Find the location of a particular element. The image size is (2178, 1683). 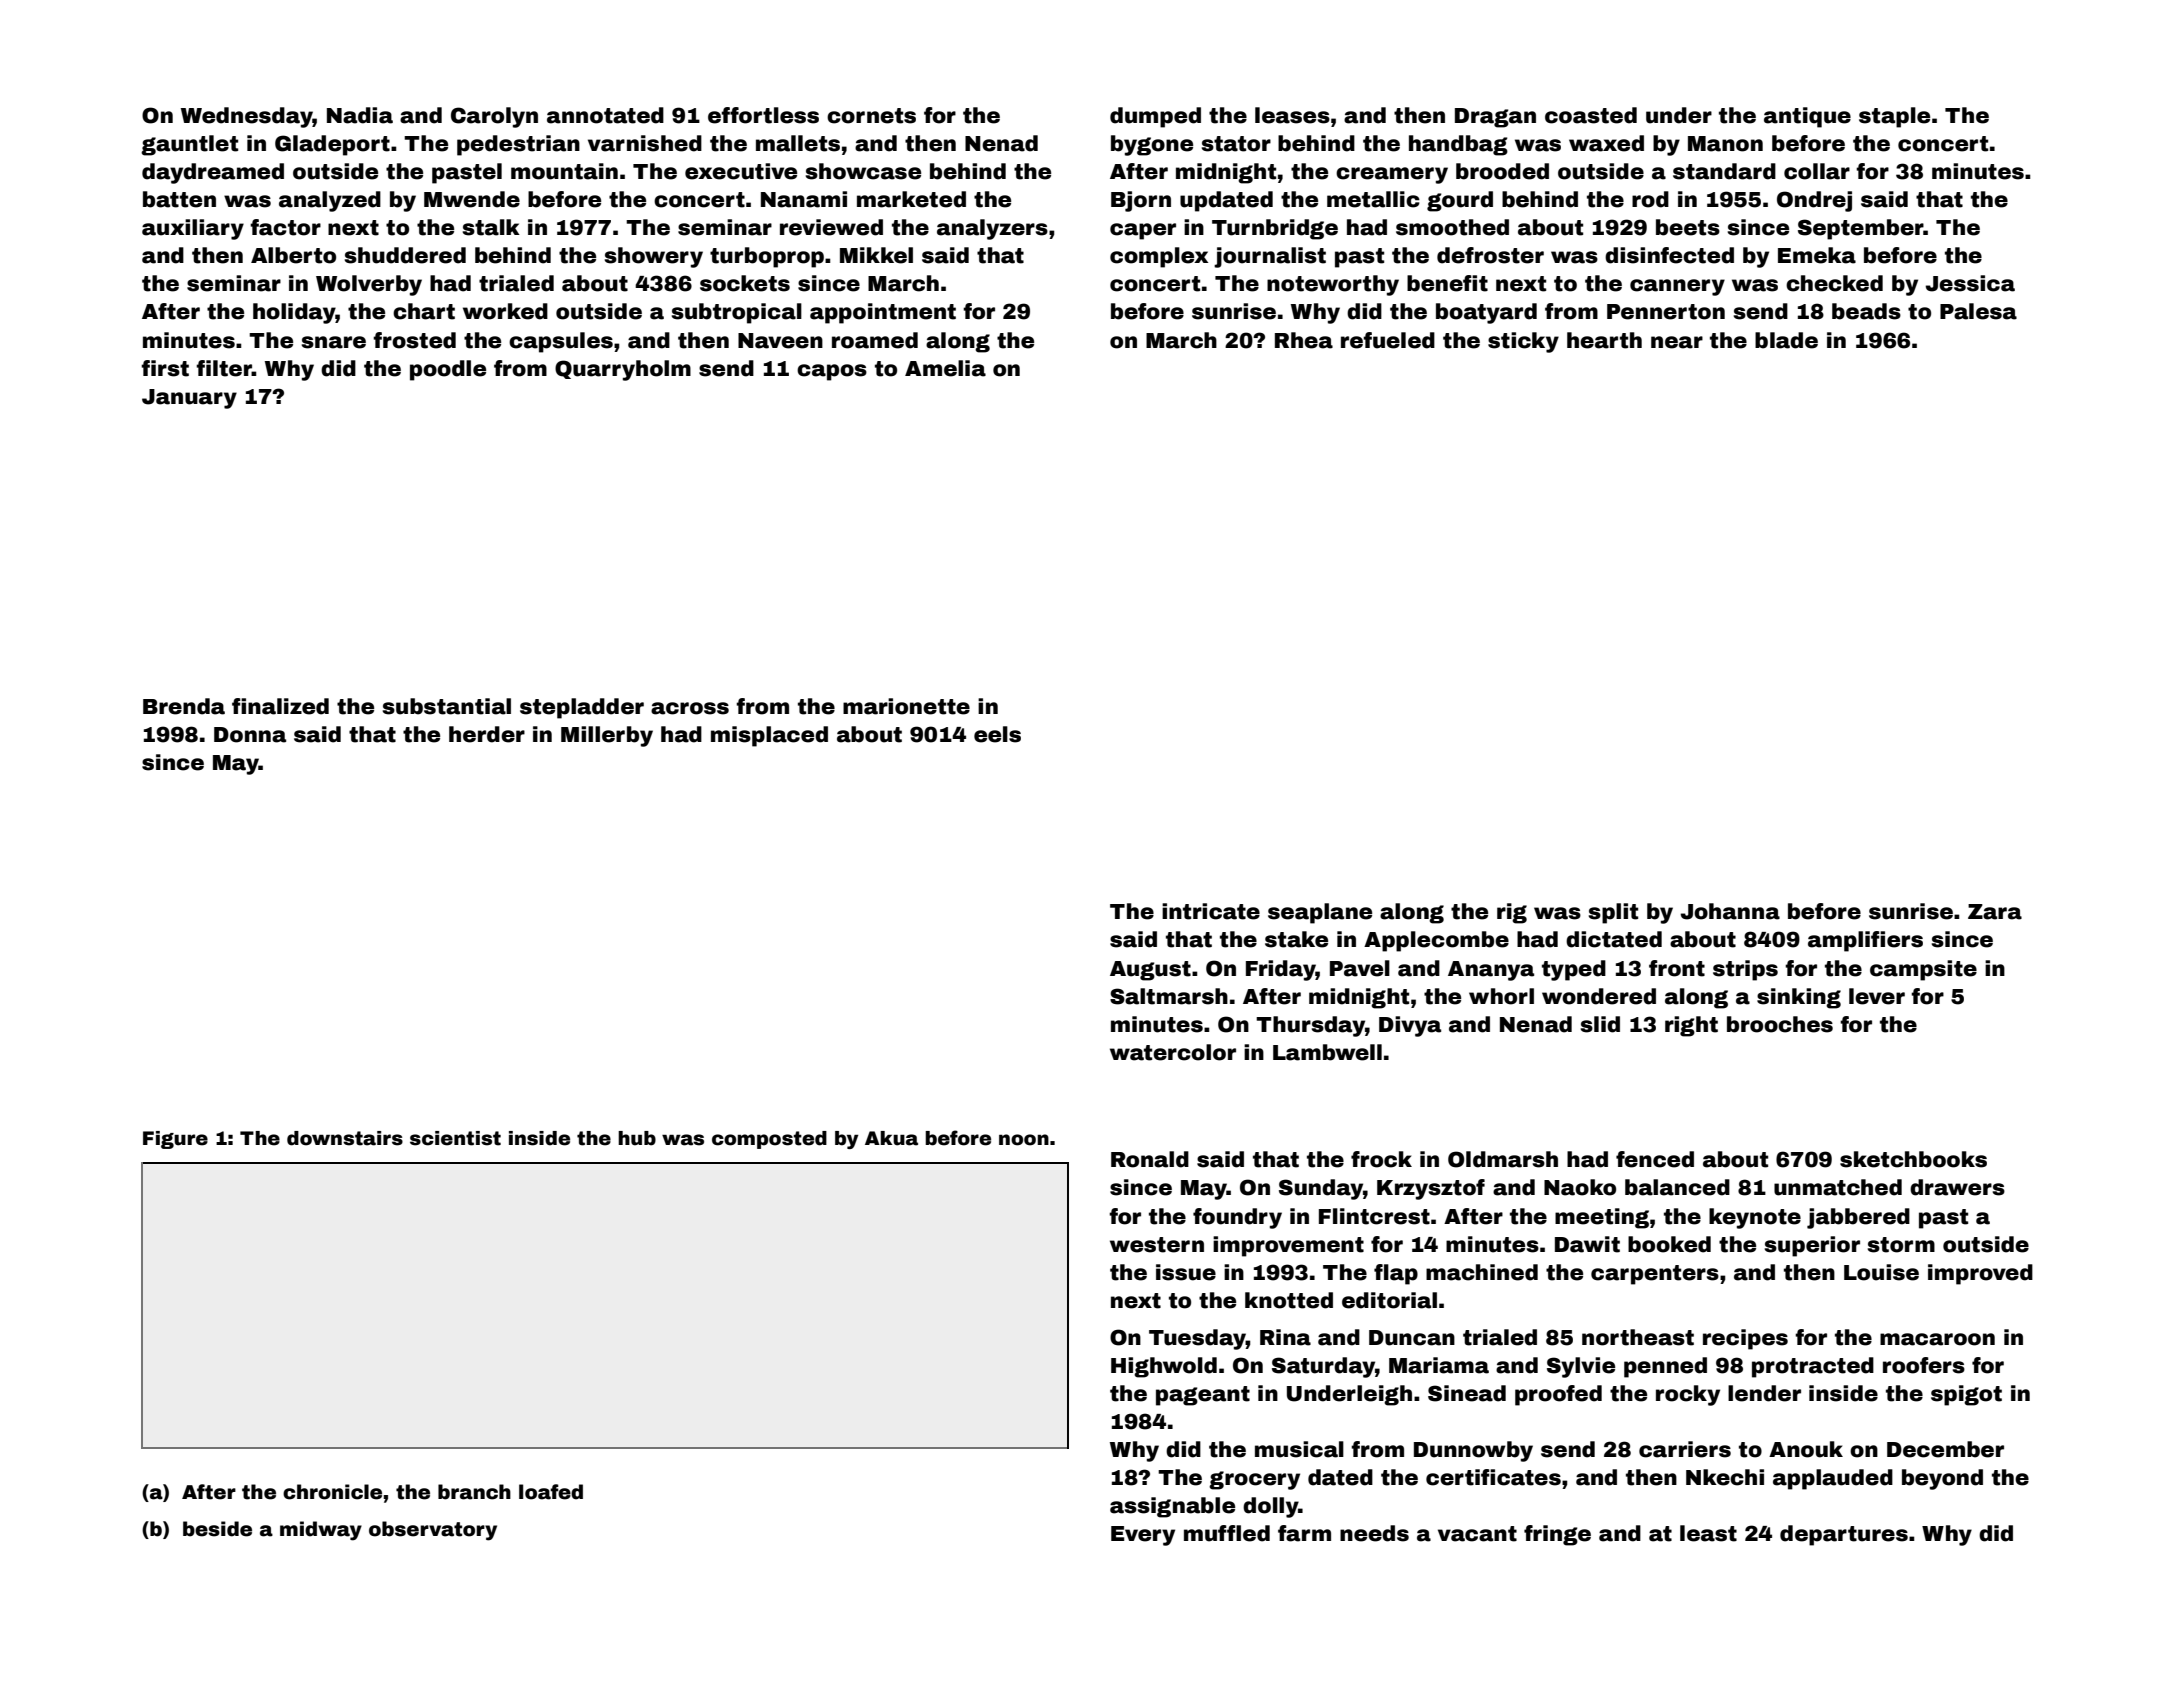

observatory is located at coordinates (433, 1531).
